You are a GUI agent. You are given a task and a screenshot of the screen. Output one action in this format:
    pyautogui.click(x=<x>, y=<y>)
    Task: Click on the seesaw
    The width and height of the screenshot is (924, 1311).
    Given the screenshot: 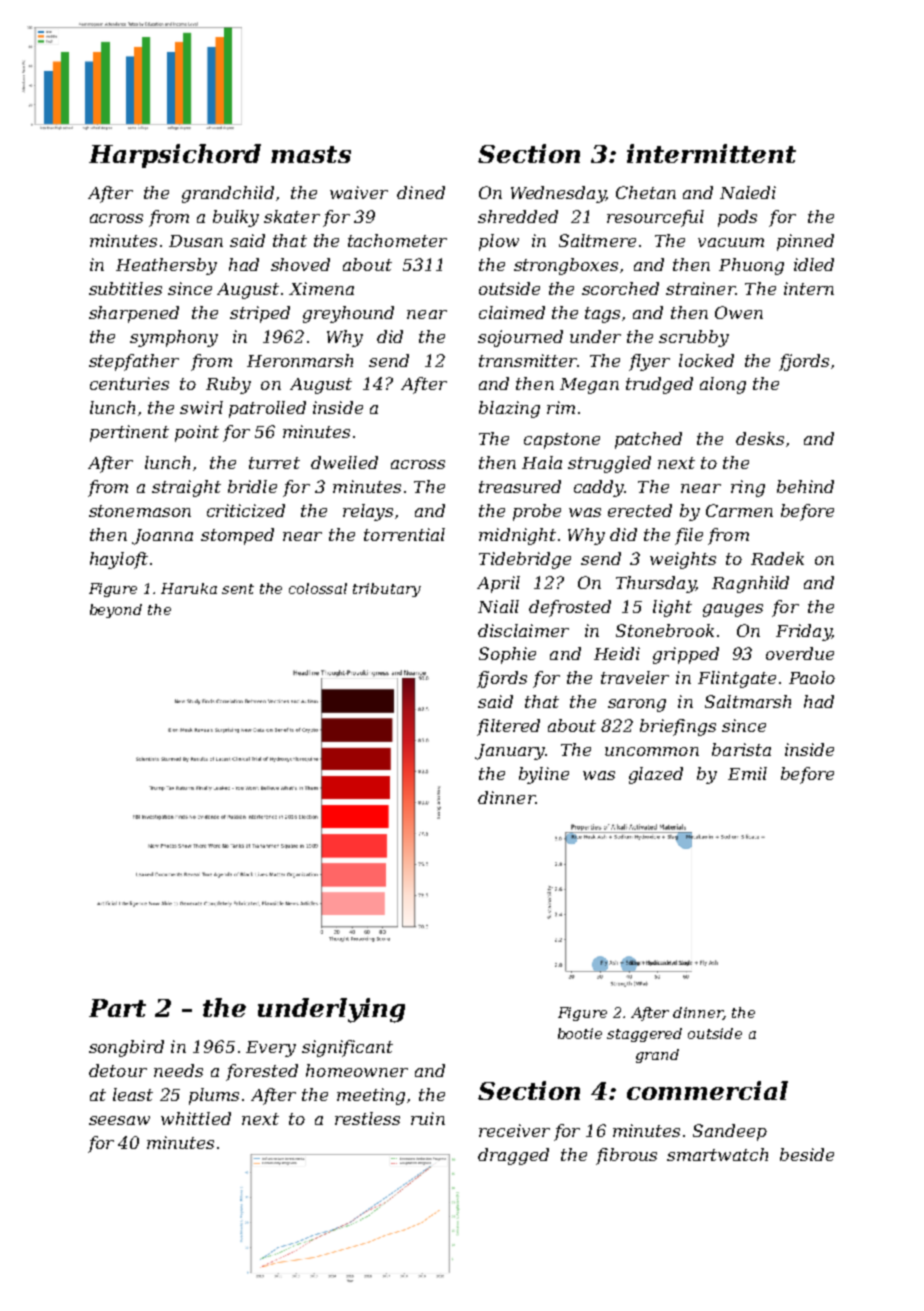 What is the action you would take?
    pyautogui.click(x=119, y=1120)
